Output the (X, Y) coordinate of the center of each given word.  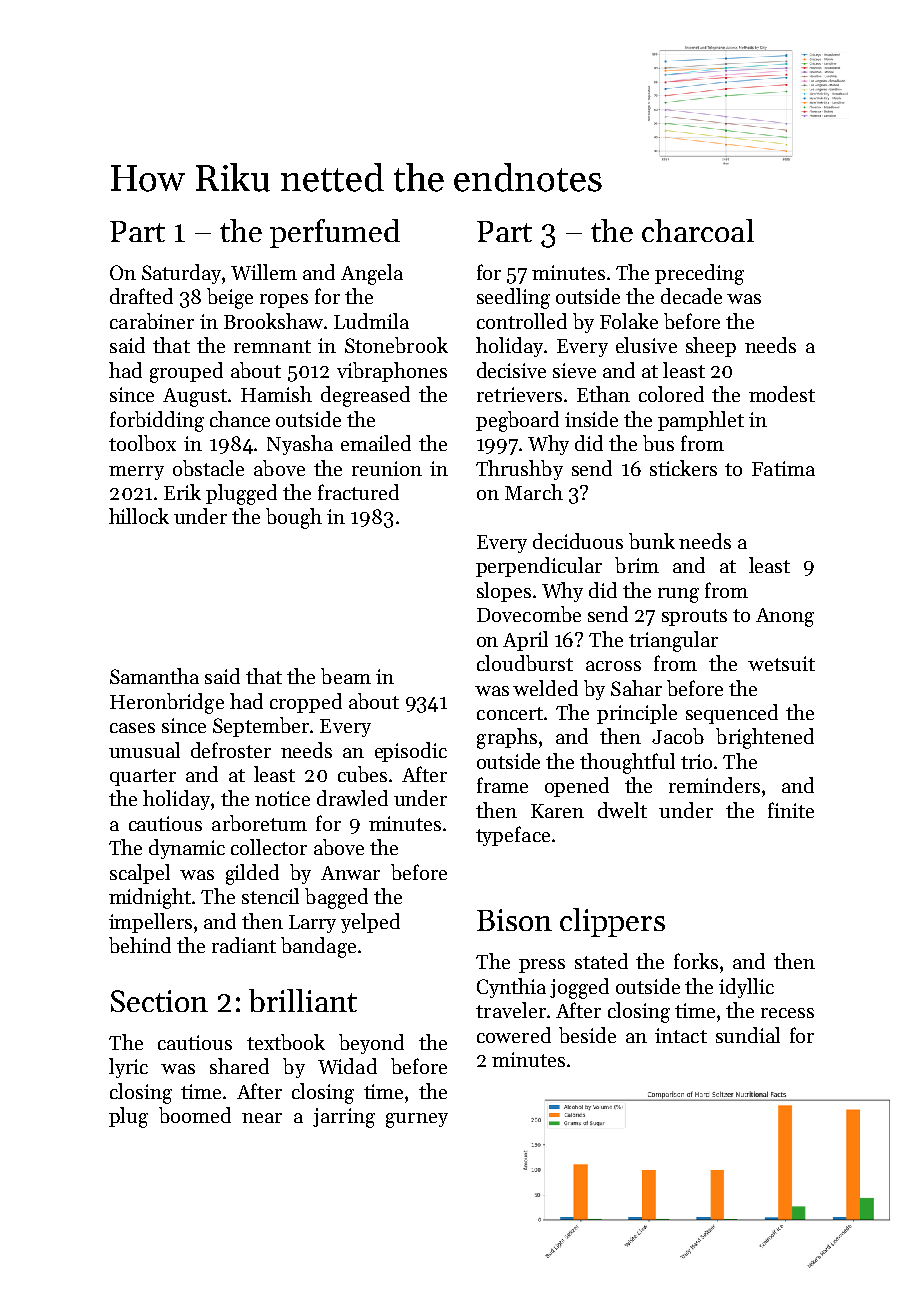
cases (132, 728)
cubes (362, 774)
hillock (139, 516)
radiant (244, 945)
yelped (370, 923)
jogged (579, 988)
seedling (513, 298)
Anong (785, 617)
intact (681, 1035)
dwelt (622, 810)
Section (159, 1001)
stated (601, 961)
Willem (264, 272)
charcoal (698, 230)
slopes (504, 592)
